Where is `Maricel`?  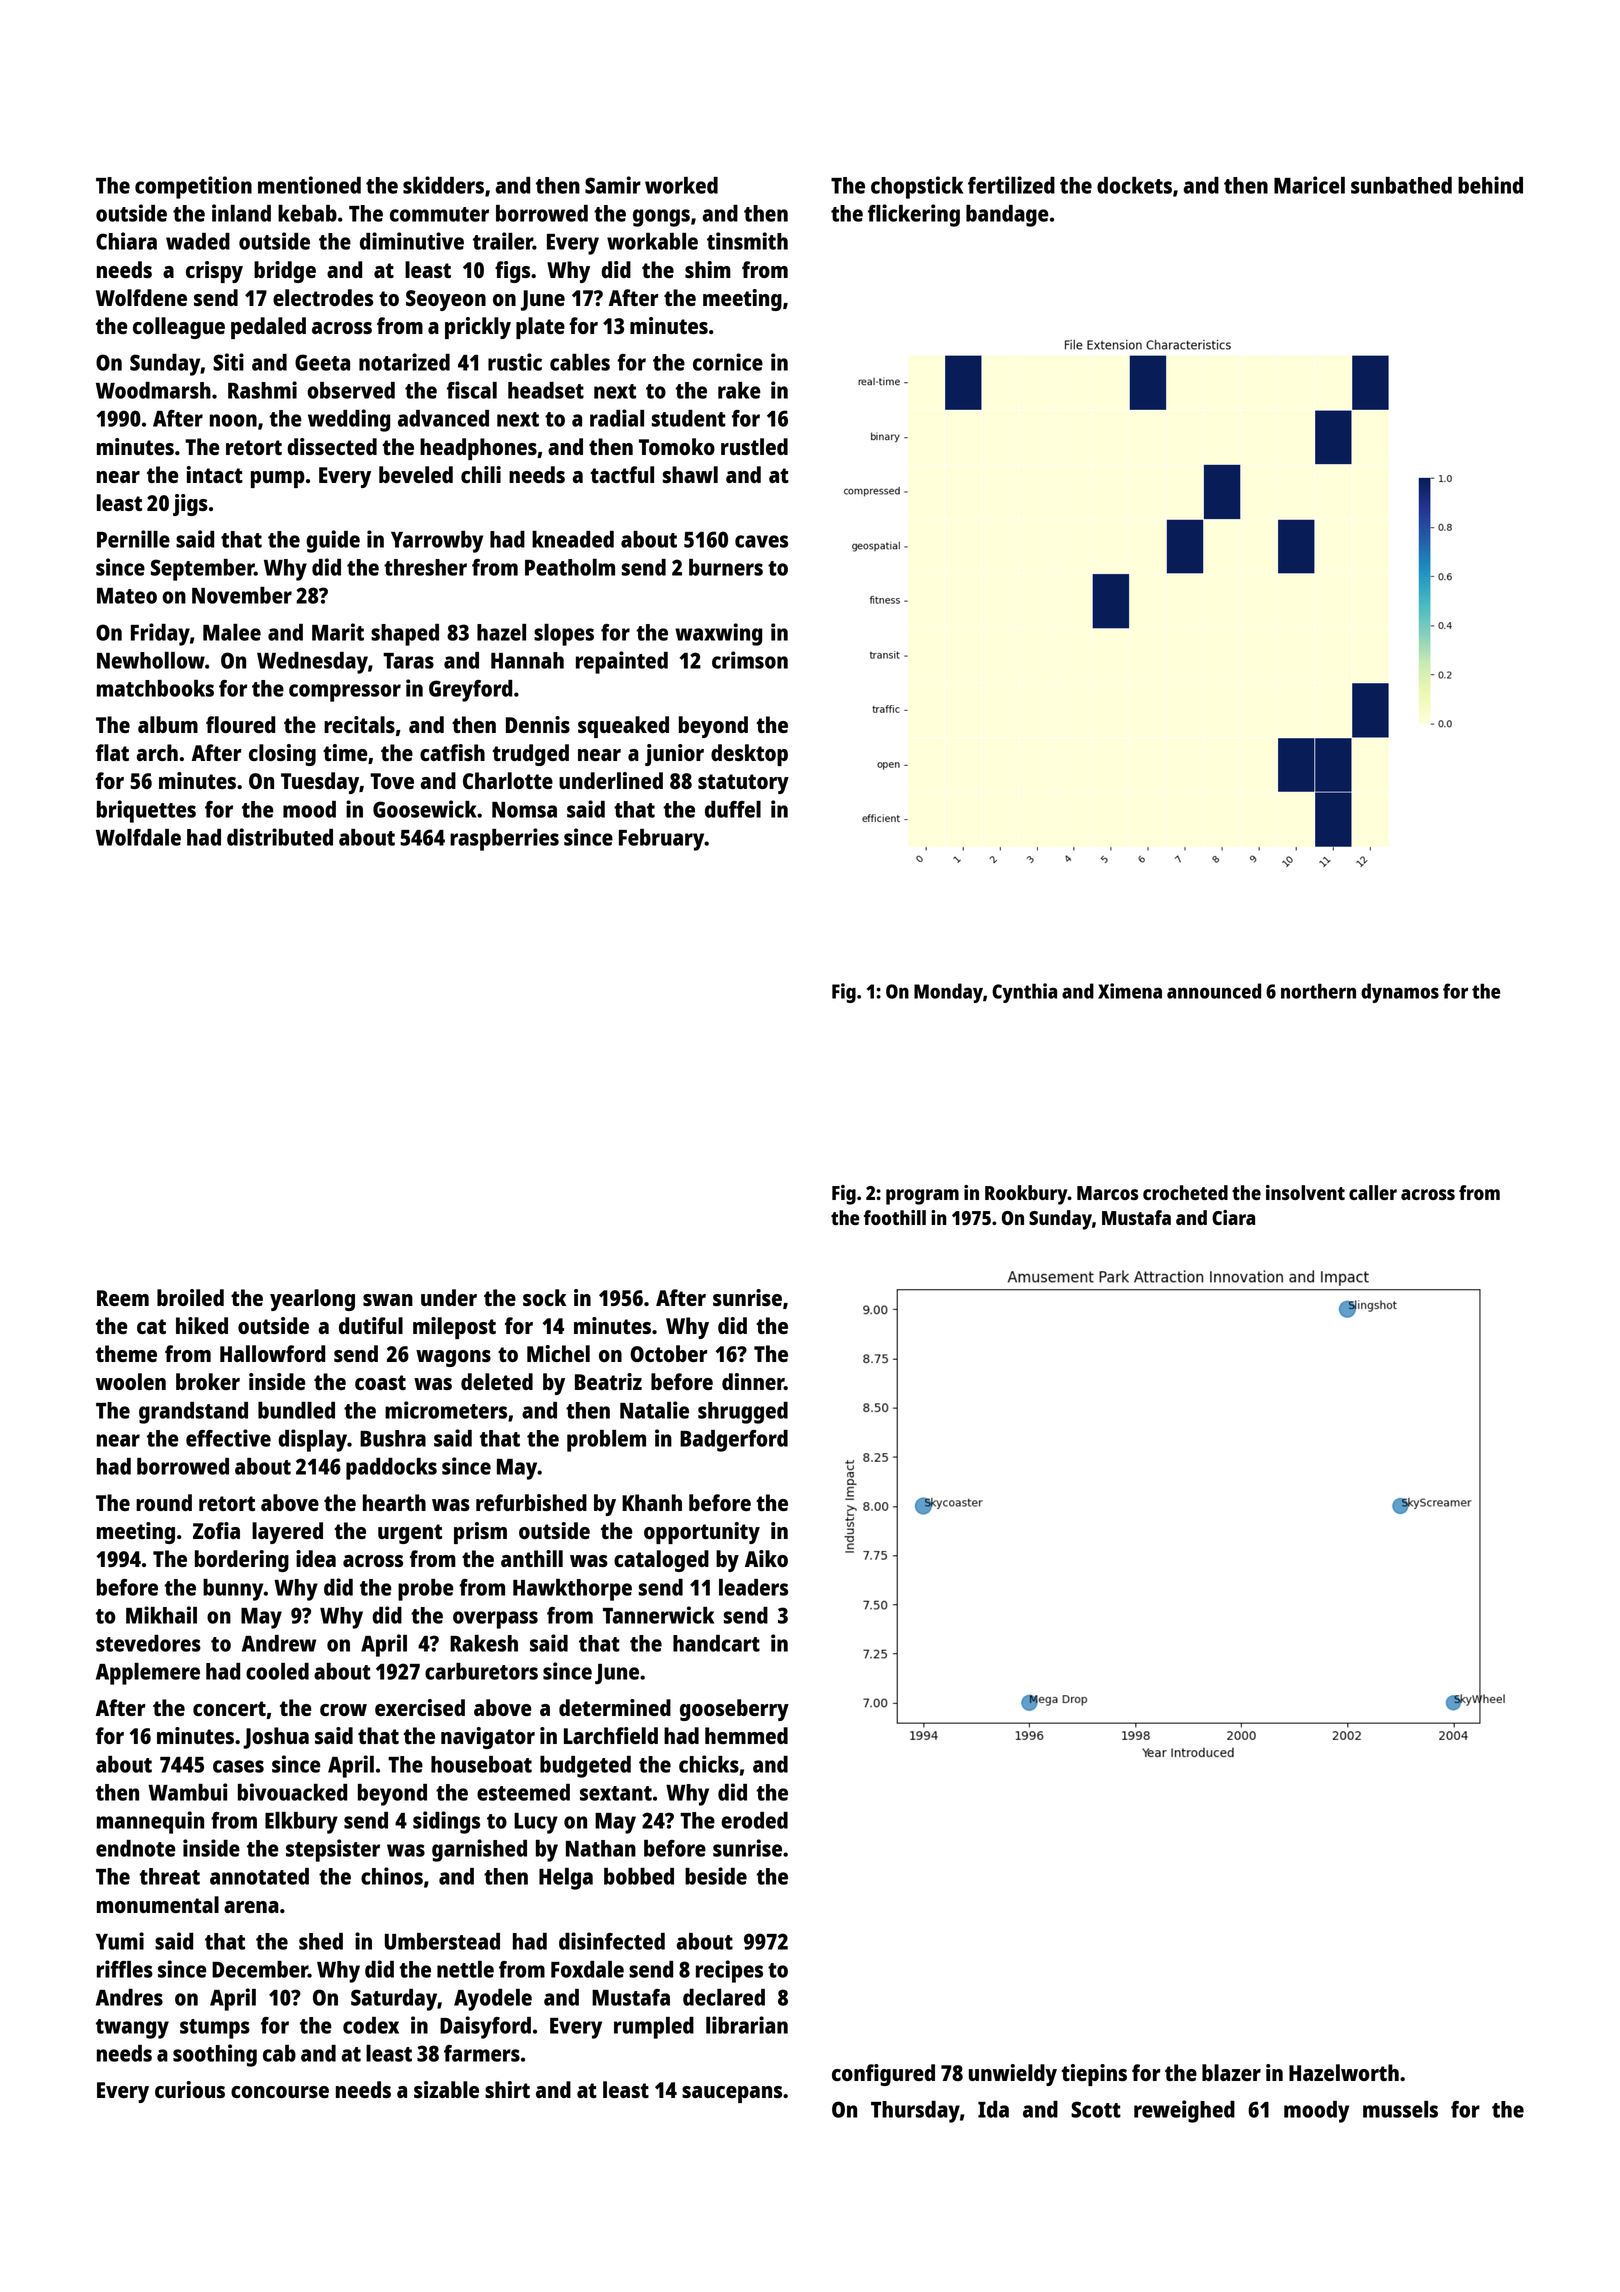 Maricel is located at coordinates (1309, 185).
